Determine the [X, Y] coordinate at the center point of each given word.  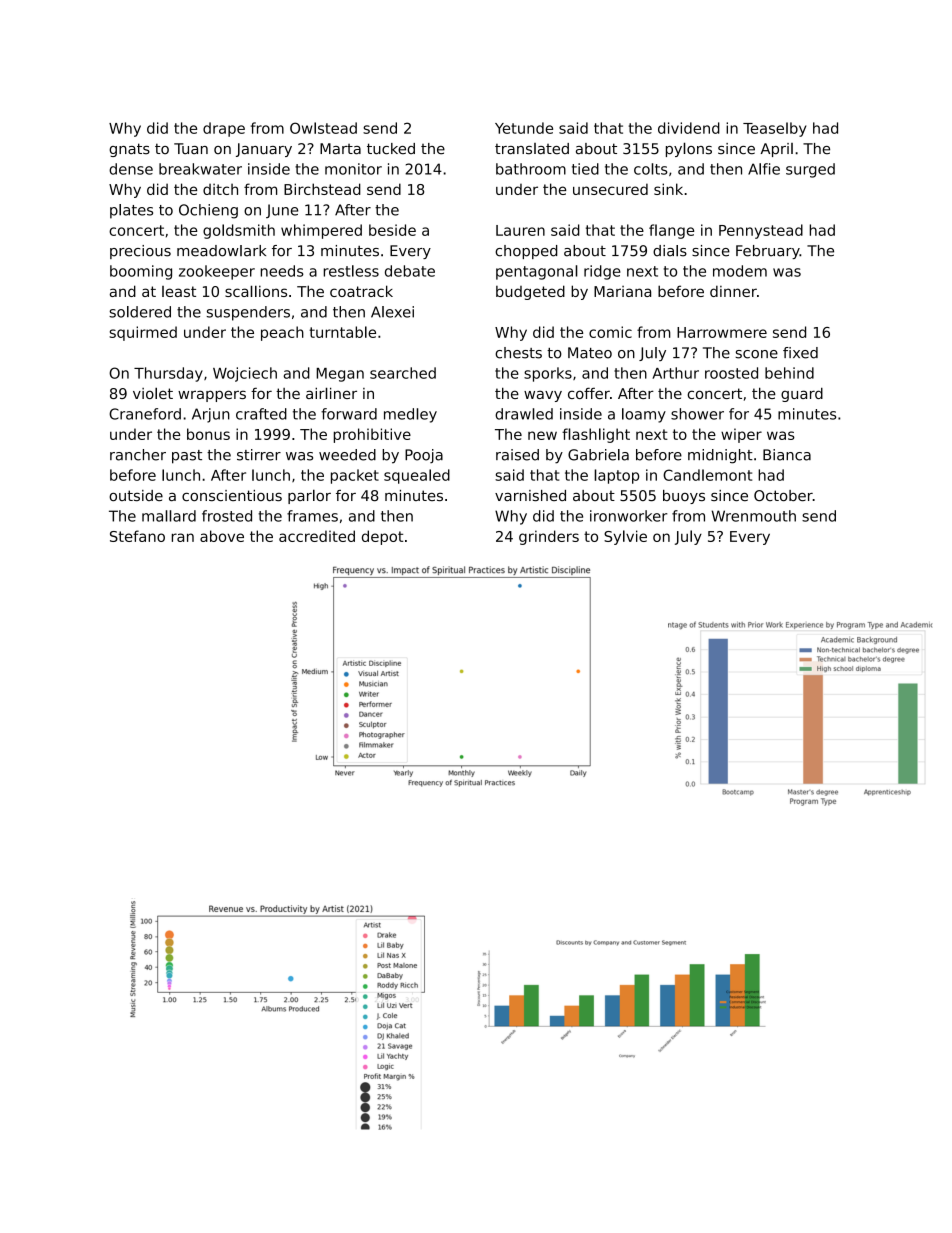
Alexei [392, 312]
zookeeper [217, 272]
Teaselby [774, 129]
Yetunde [524, 128]
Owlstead [323, 128]
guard [802, 395]
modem [740, 271]
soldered [140, 312]
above [222, 536]
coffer [589, 393]
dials [670, 251]
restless [351, 271]
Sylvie [625, 537]
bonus [208, 434]
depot [382, 537]
